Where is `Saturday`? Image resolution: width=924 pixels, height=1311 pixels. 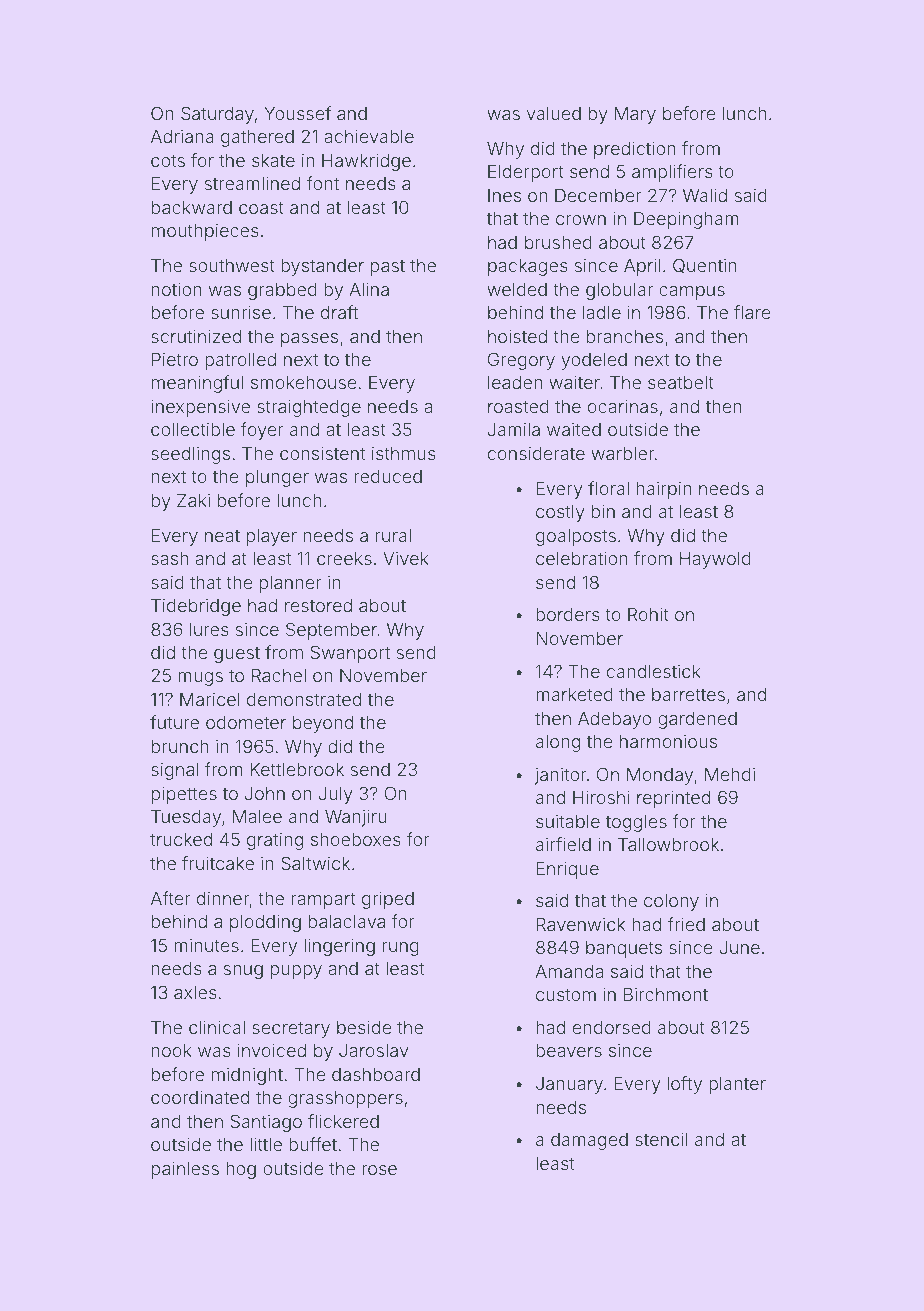
Saturday is located at coordinates (217, 115).
